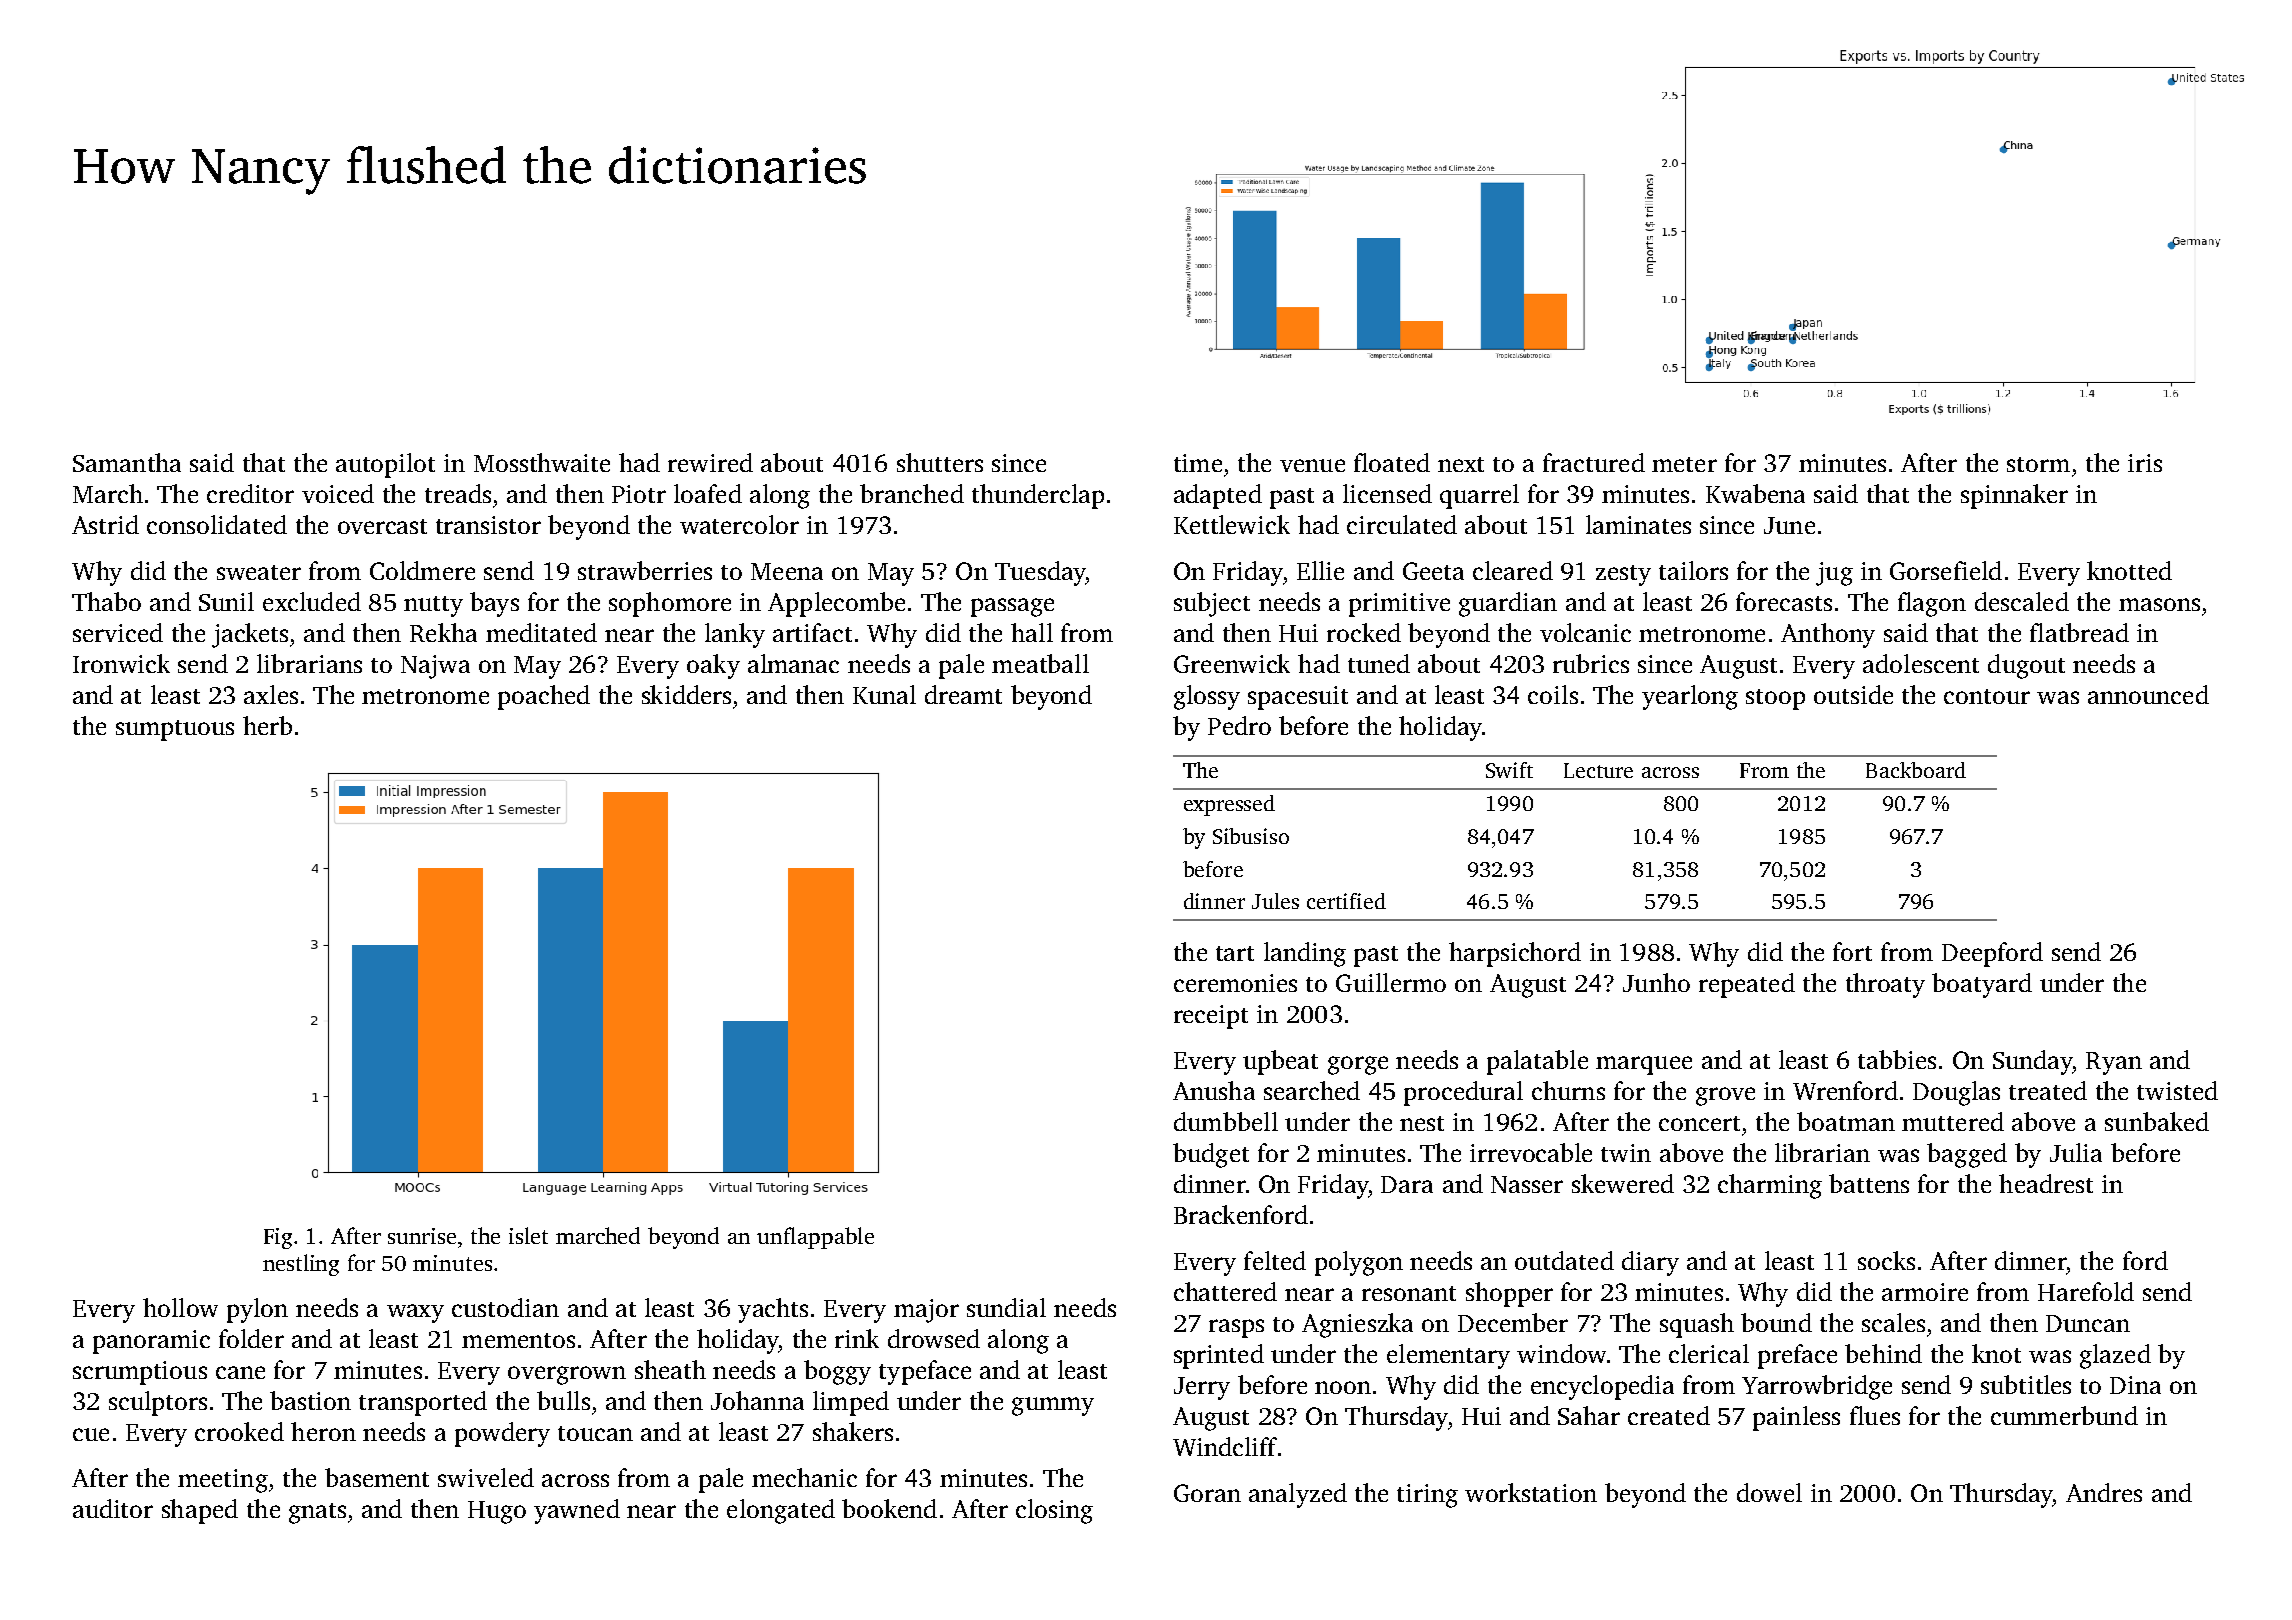 Image resolution: width=2292 pixels, height=1620 pixels. What do you see at coordinates (1747, 985) in the document?
I see `repeated` at bounding box center [1747, 985].
